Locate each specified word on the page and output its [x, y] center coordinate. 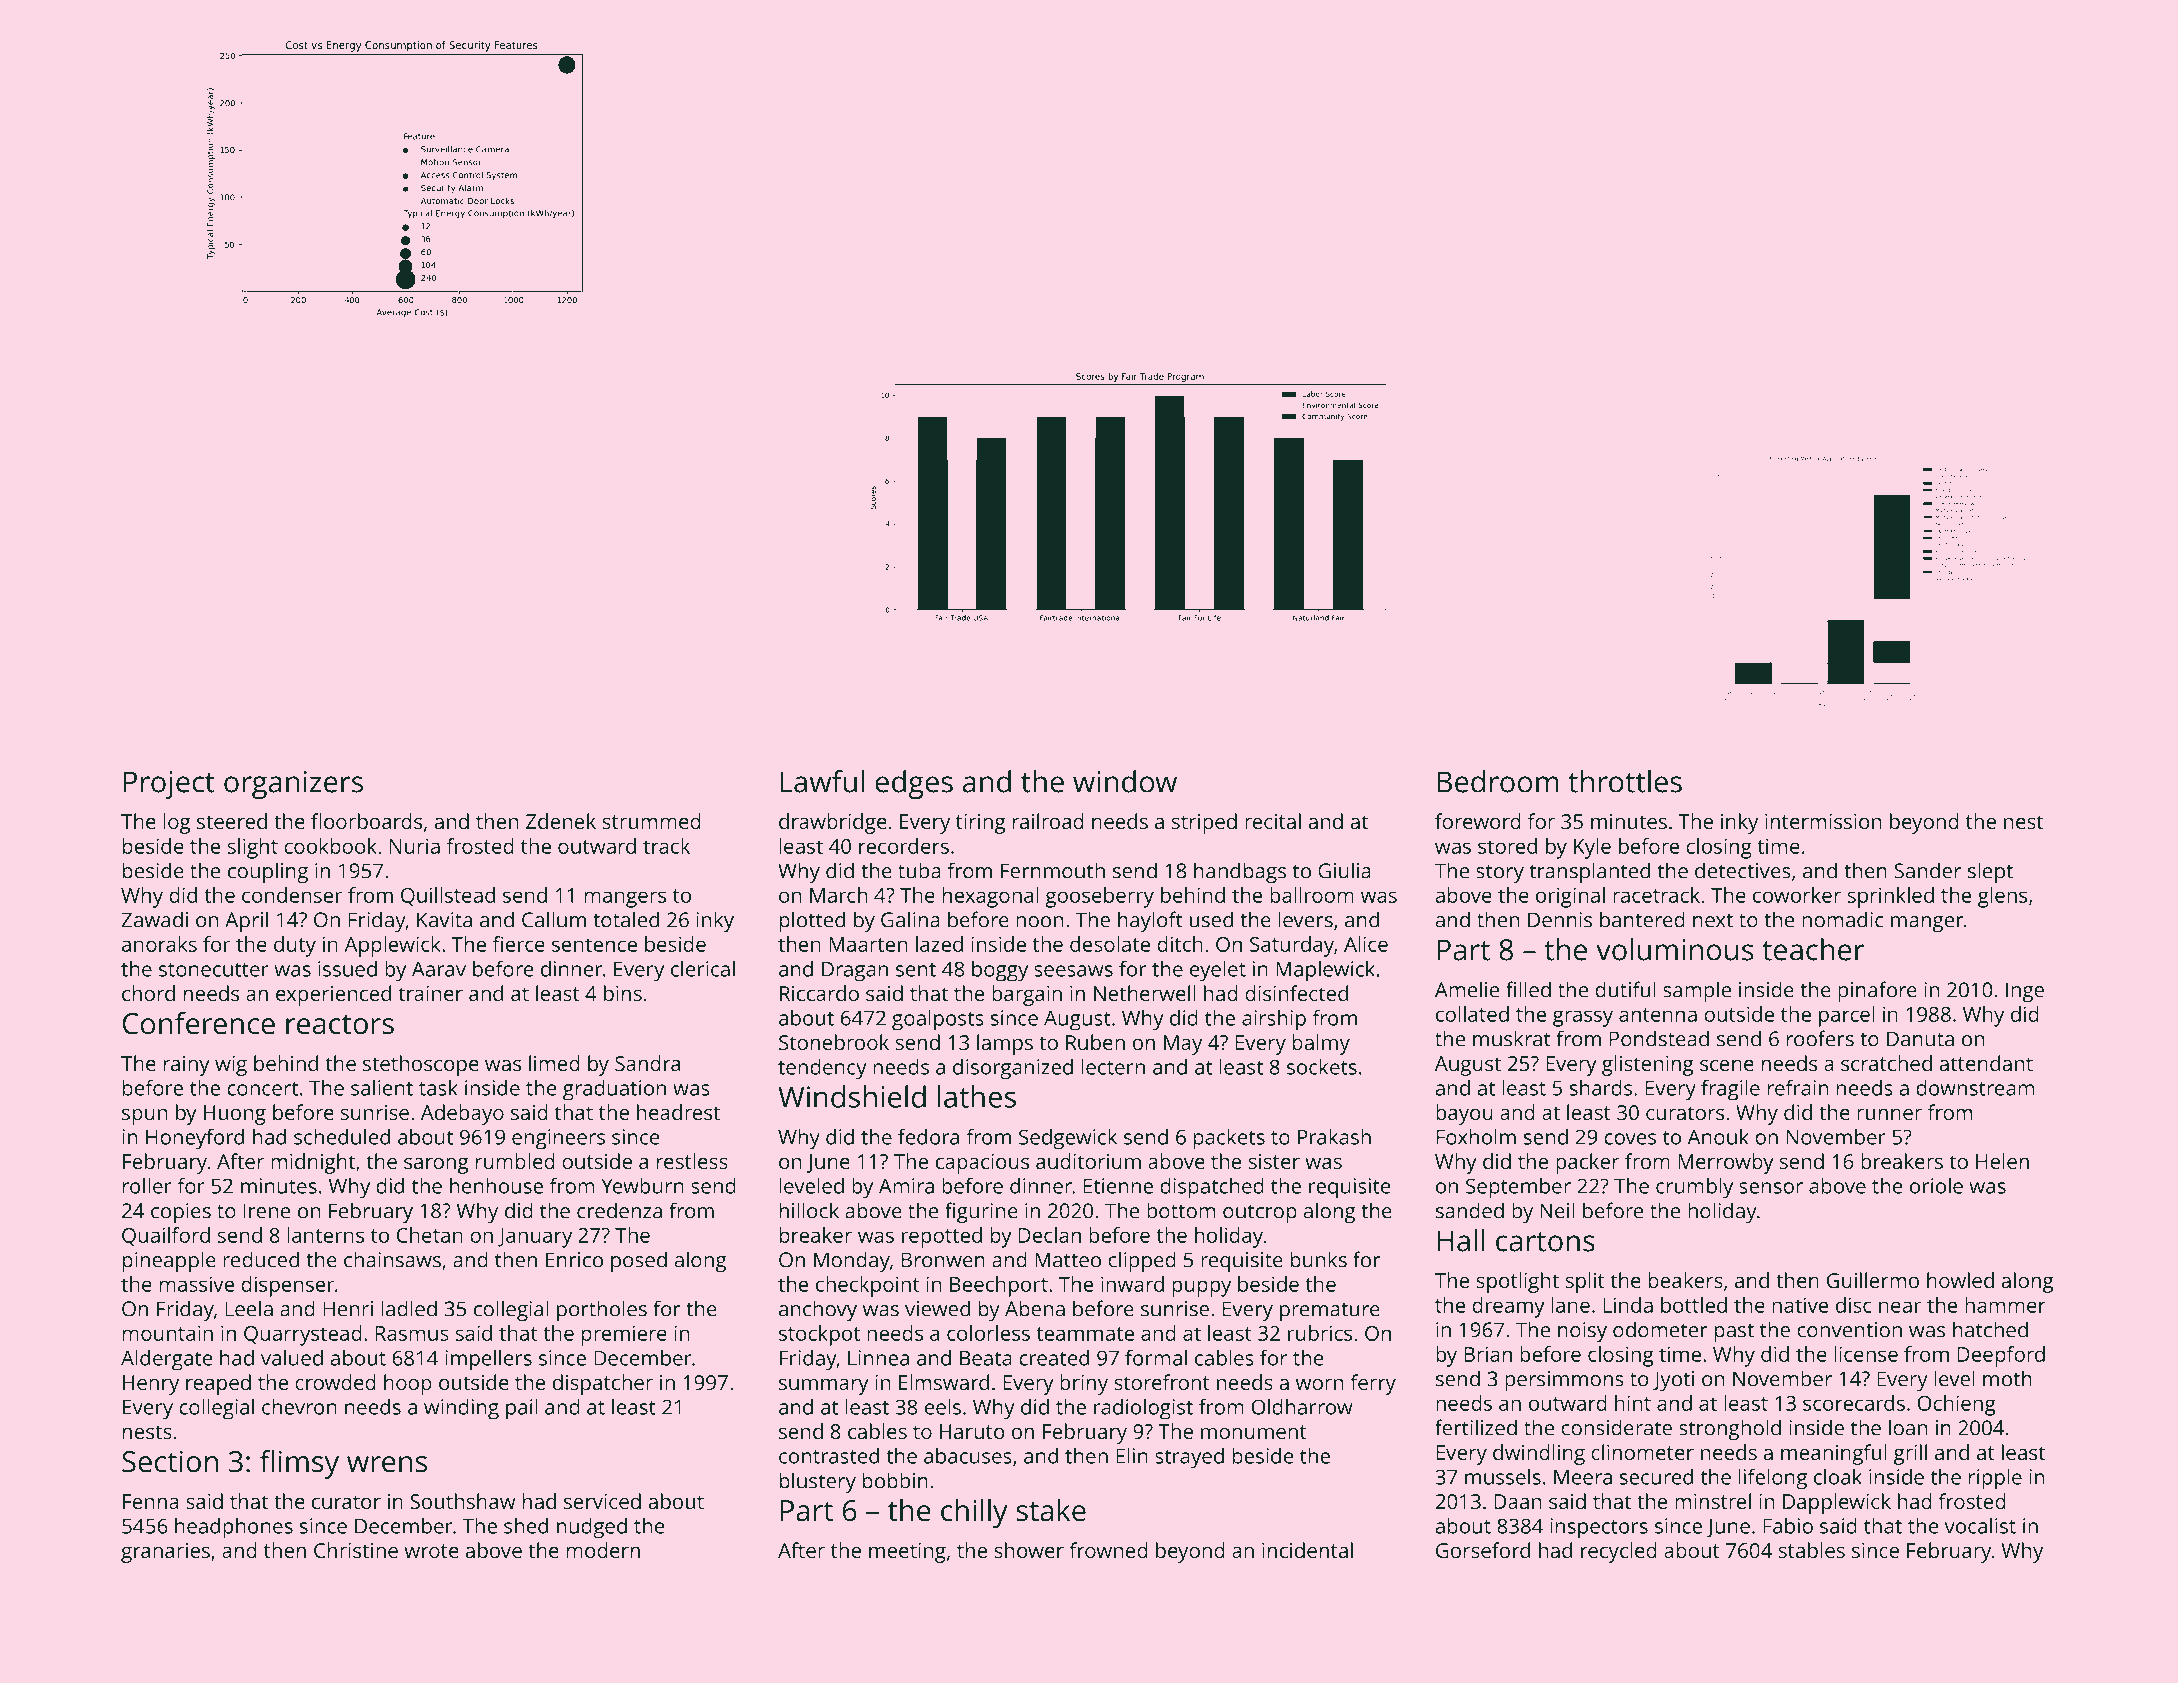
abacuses [968, 1456]
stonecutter [214, 970]
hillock [809, 1210]
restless [692, 1161]
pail [521, 1409]
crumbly [1694, 1188]
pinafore [1877, 991]
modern [603, 1550]
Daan [1517, 1501]
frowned [1108, 1550]
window [1125, 781]
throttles [1625, 781]
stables [1812, 1550]
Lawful [822, 781]
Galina [910, 919]
